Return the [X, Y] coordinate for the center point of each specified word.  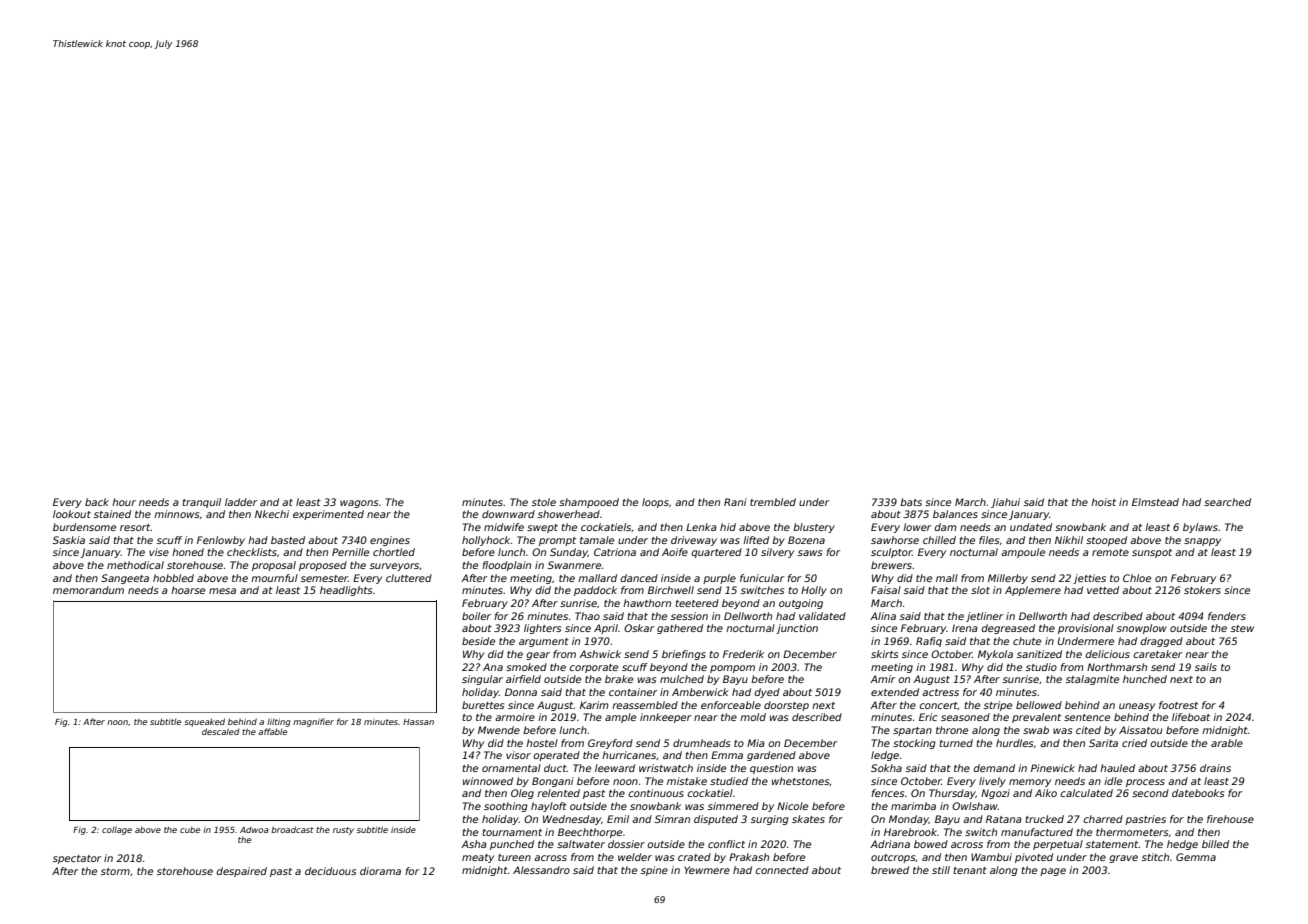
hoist [1103, 502]
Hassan [418, 722]
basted [288, 540]
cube [190, 830]
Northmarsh [1117, 667]
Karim [594, 705]
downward [508, 514]
